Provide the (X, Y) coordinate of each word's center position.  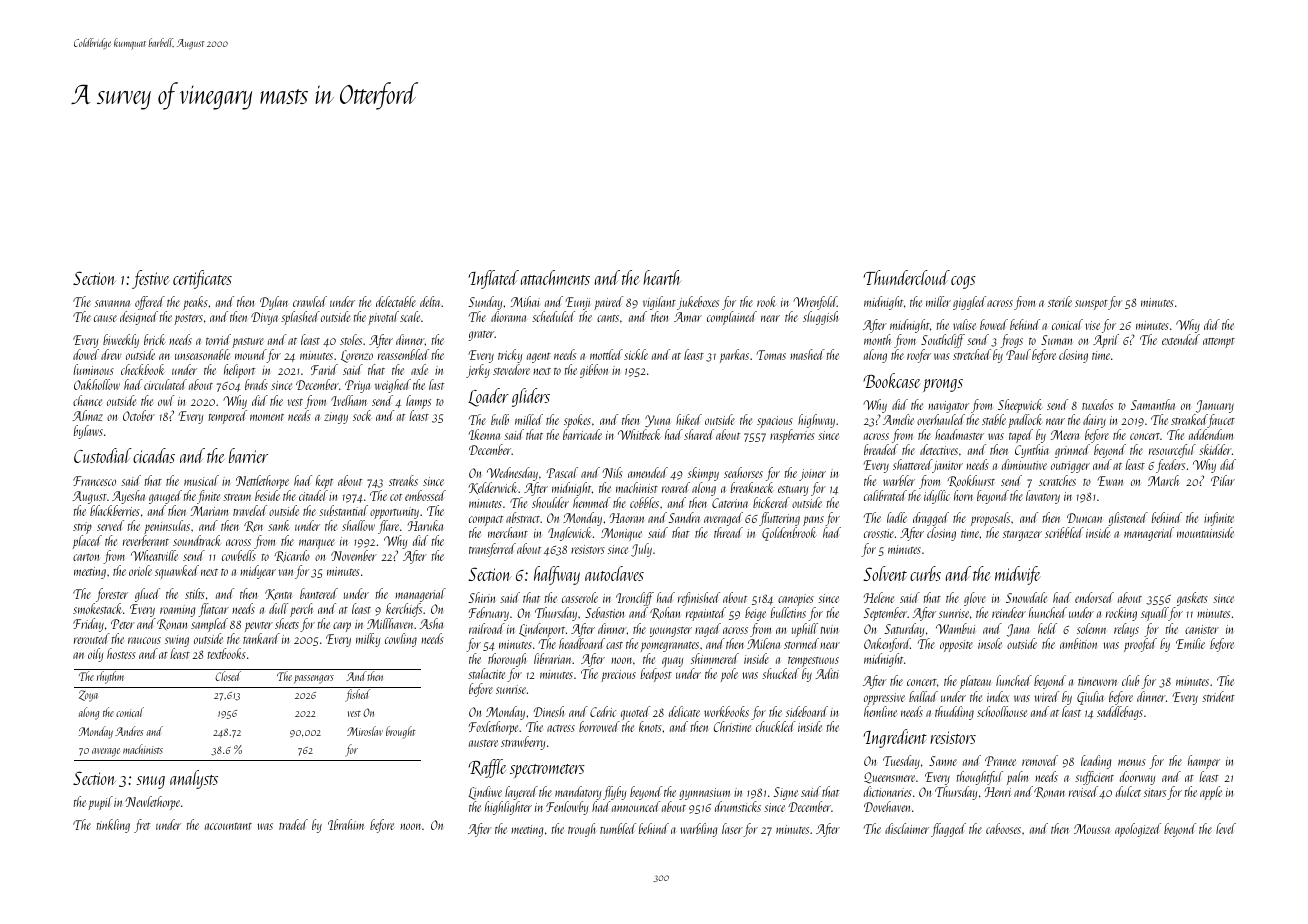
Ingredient (895, 738)
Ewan (1110, 481)
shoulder (550, 502)
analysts (194, 779)
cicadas (154, 455)
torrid (218, 339)
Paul (1018, 354)
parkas (734, 356)
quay (672, 662)
